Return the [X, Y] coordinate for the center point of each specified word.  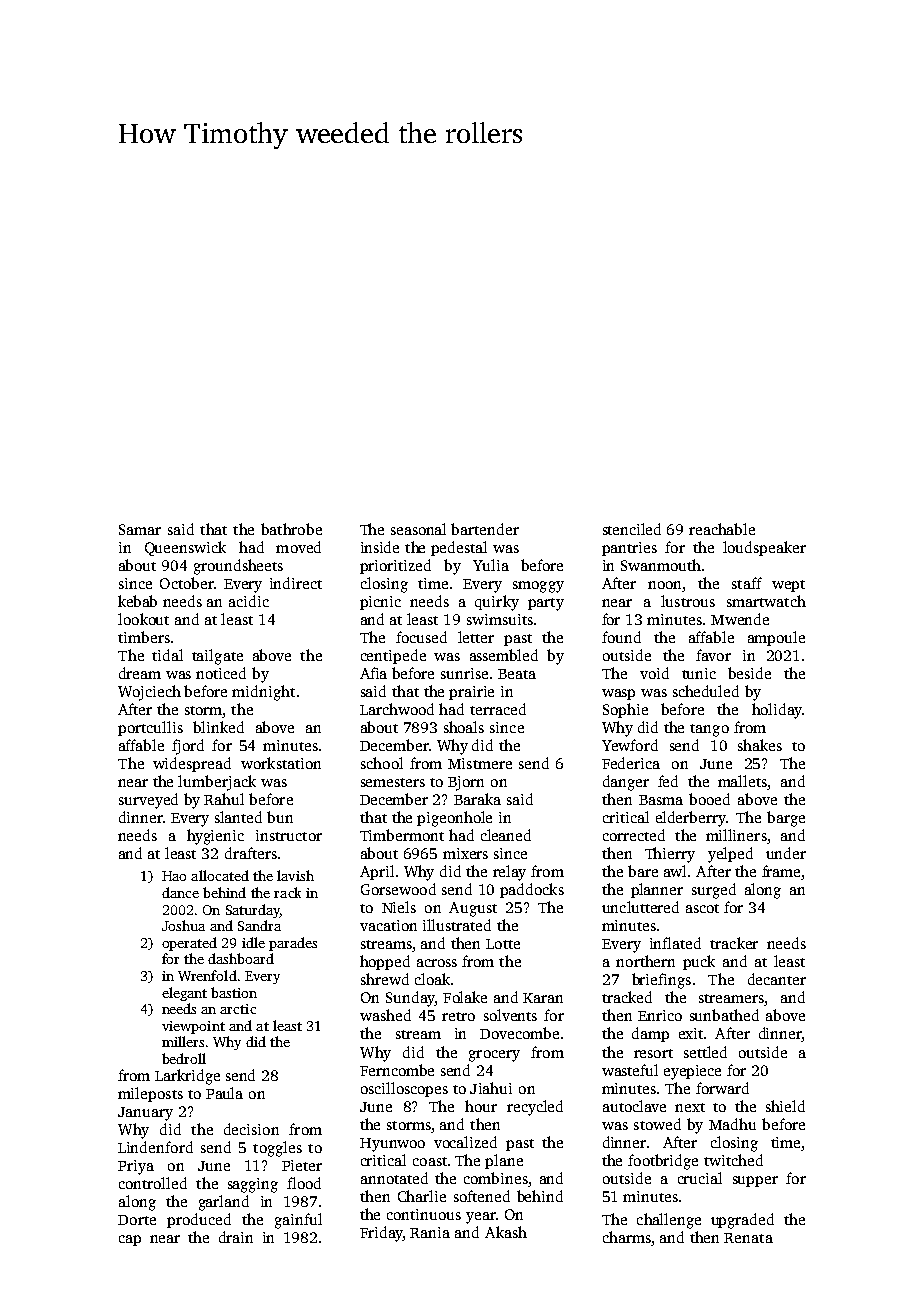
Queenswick [185, 548]
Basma [661, 800]
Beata [517, 674]
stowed [657, 1124]
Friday [381, 1234]
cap [130, 1240]
